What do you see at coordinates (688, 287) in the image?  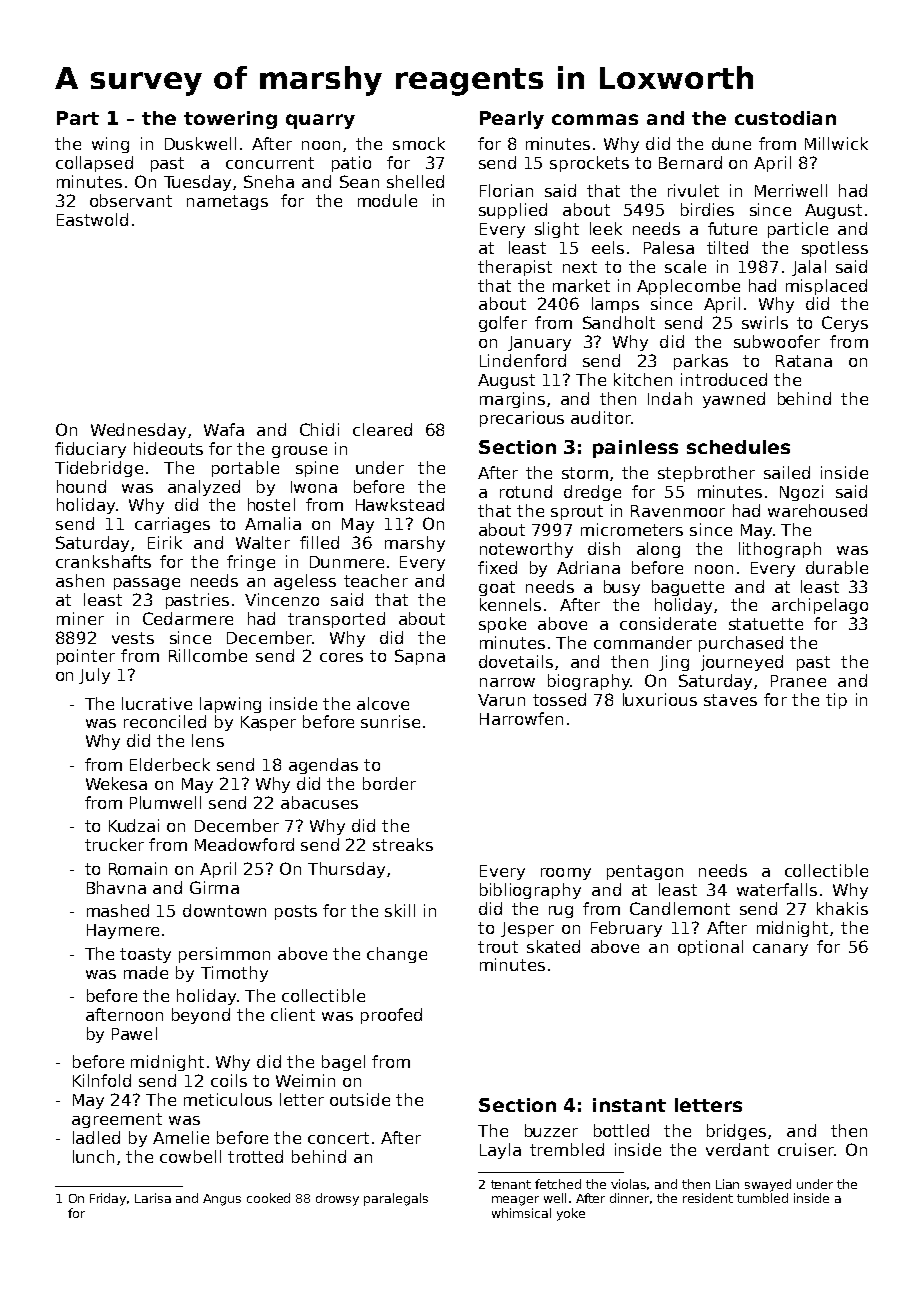 I see `Applecombe` at bounding box center [688, 287].
